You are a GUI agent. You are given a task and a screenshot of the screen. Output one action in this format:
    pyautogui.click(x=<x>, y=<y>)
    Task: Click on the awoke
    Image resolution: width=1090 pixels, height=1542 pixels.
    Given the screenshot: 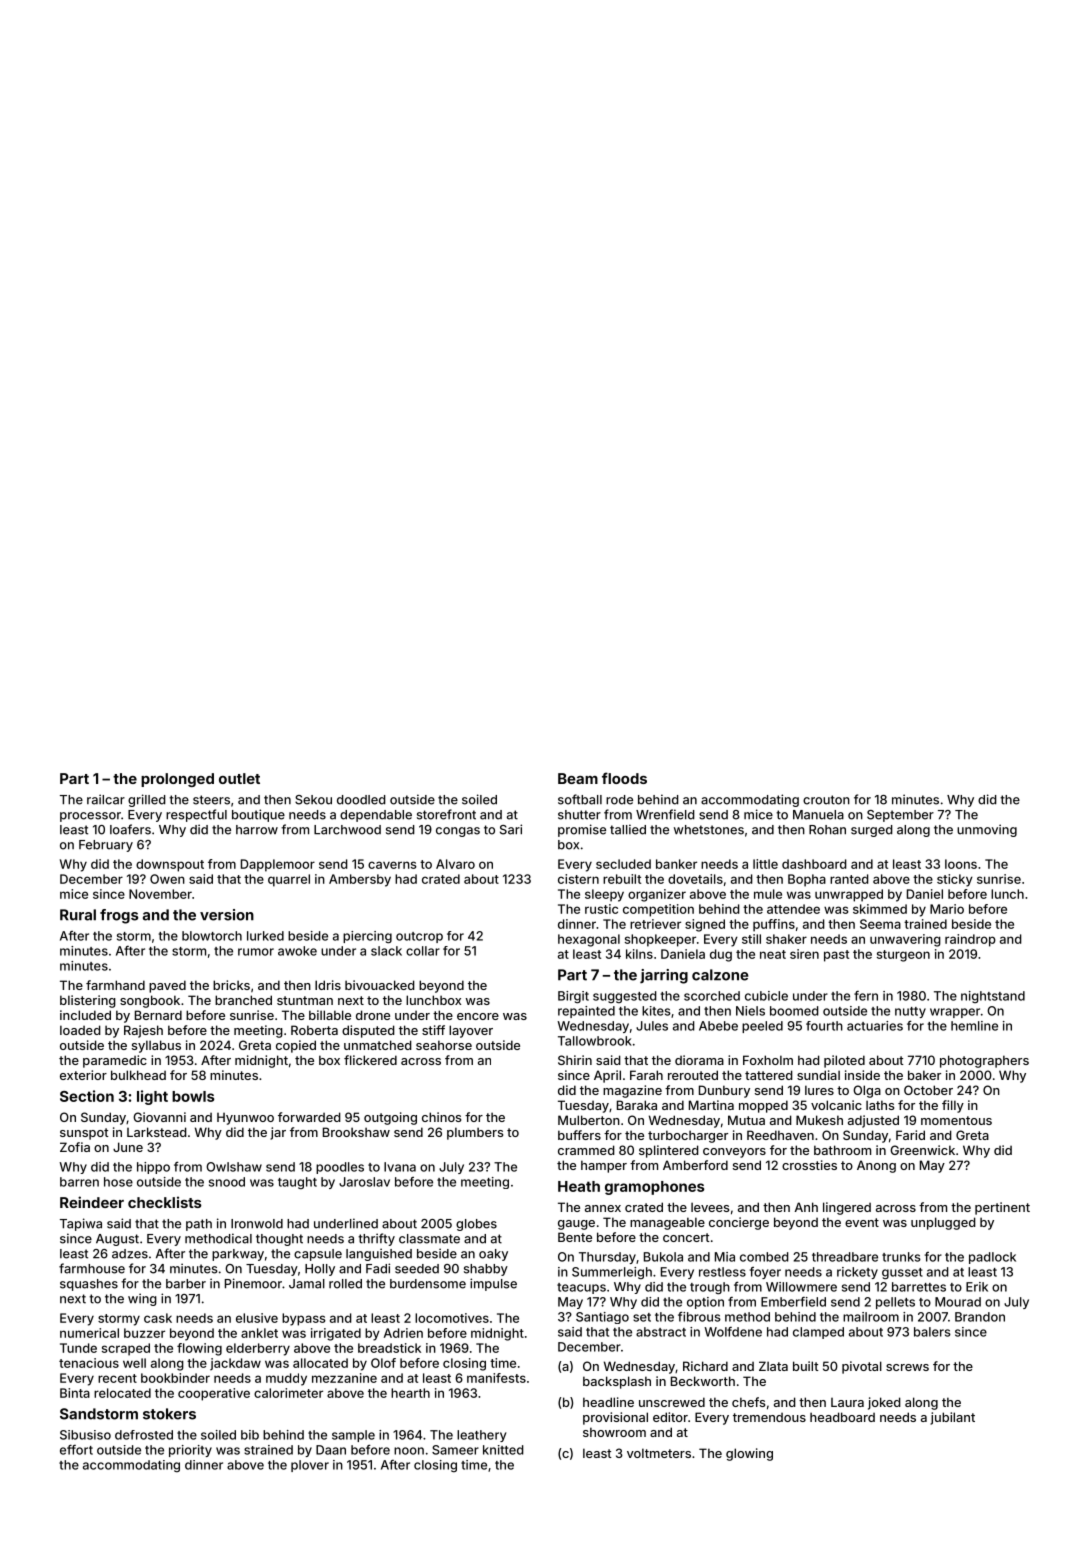 What is the action you would take?
    pyautogui.click(x=297, y=951)
